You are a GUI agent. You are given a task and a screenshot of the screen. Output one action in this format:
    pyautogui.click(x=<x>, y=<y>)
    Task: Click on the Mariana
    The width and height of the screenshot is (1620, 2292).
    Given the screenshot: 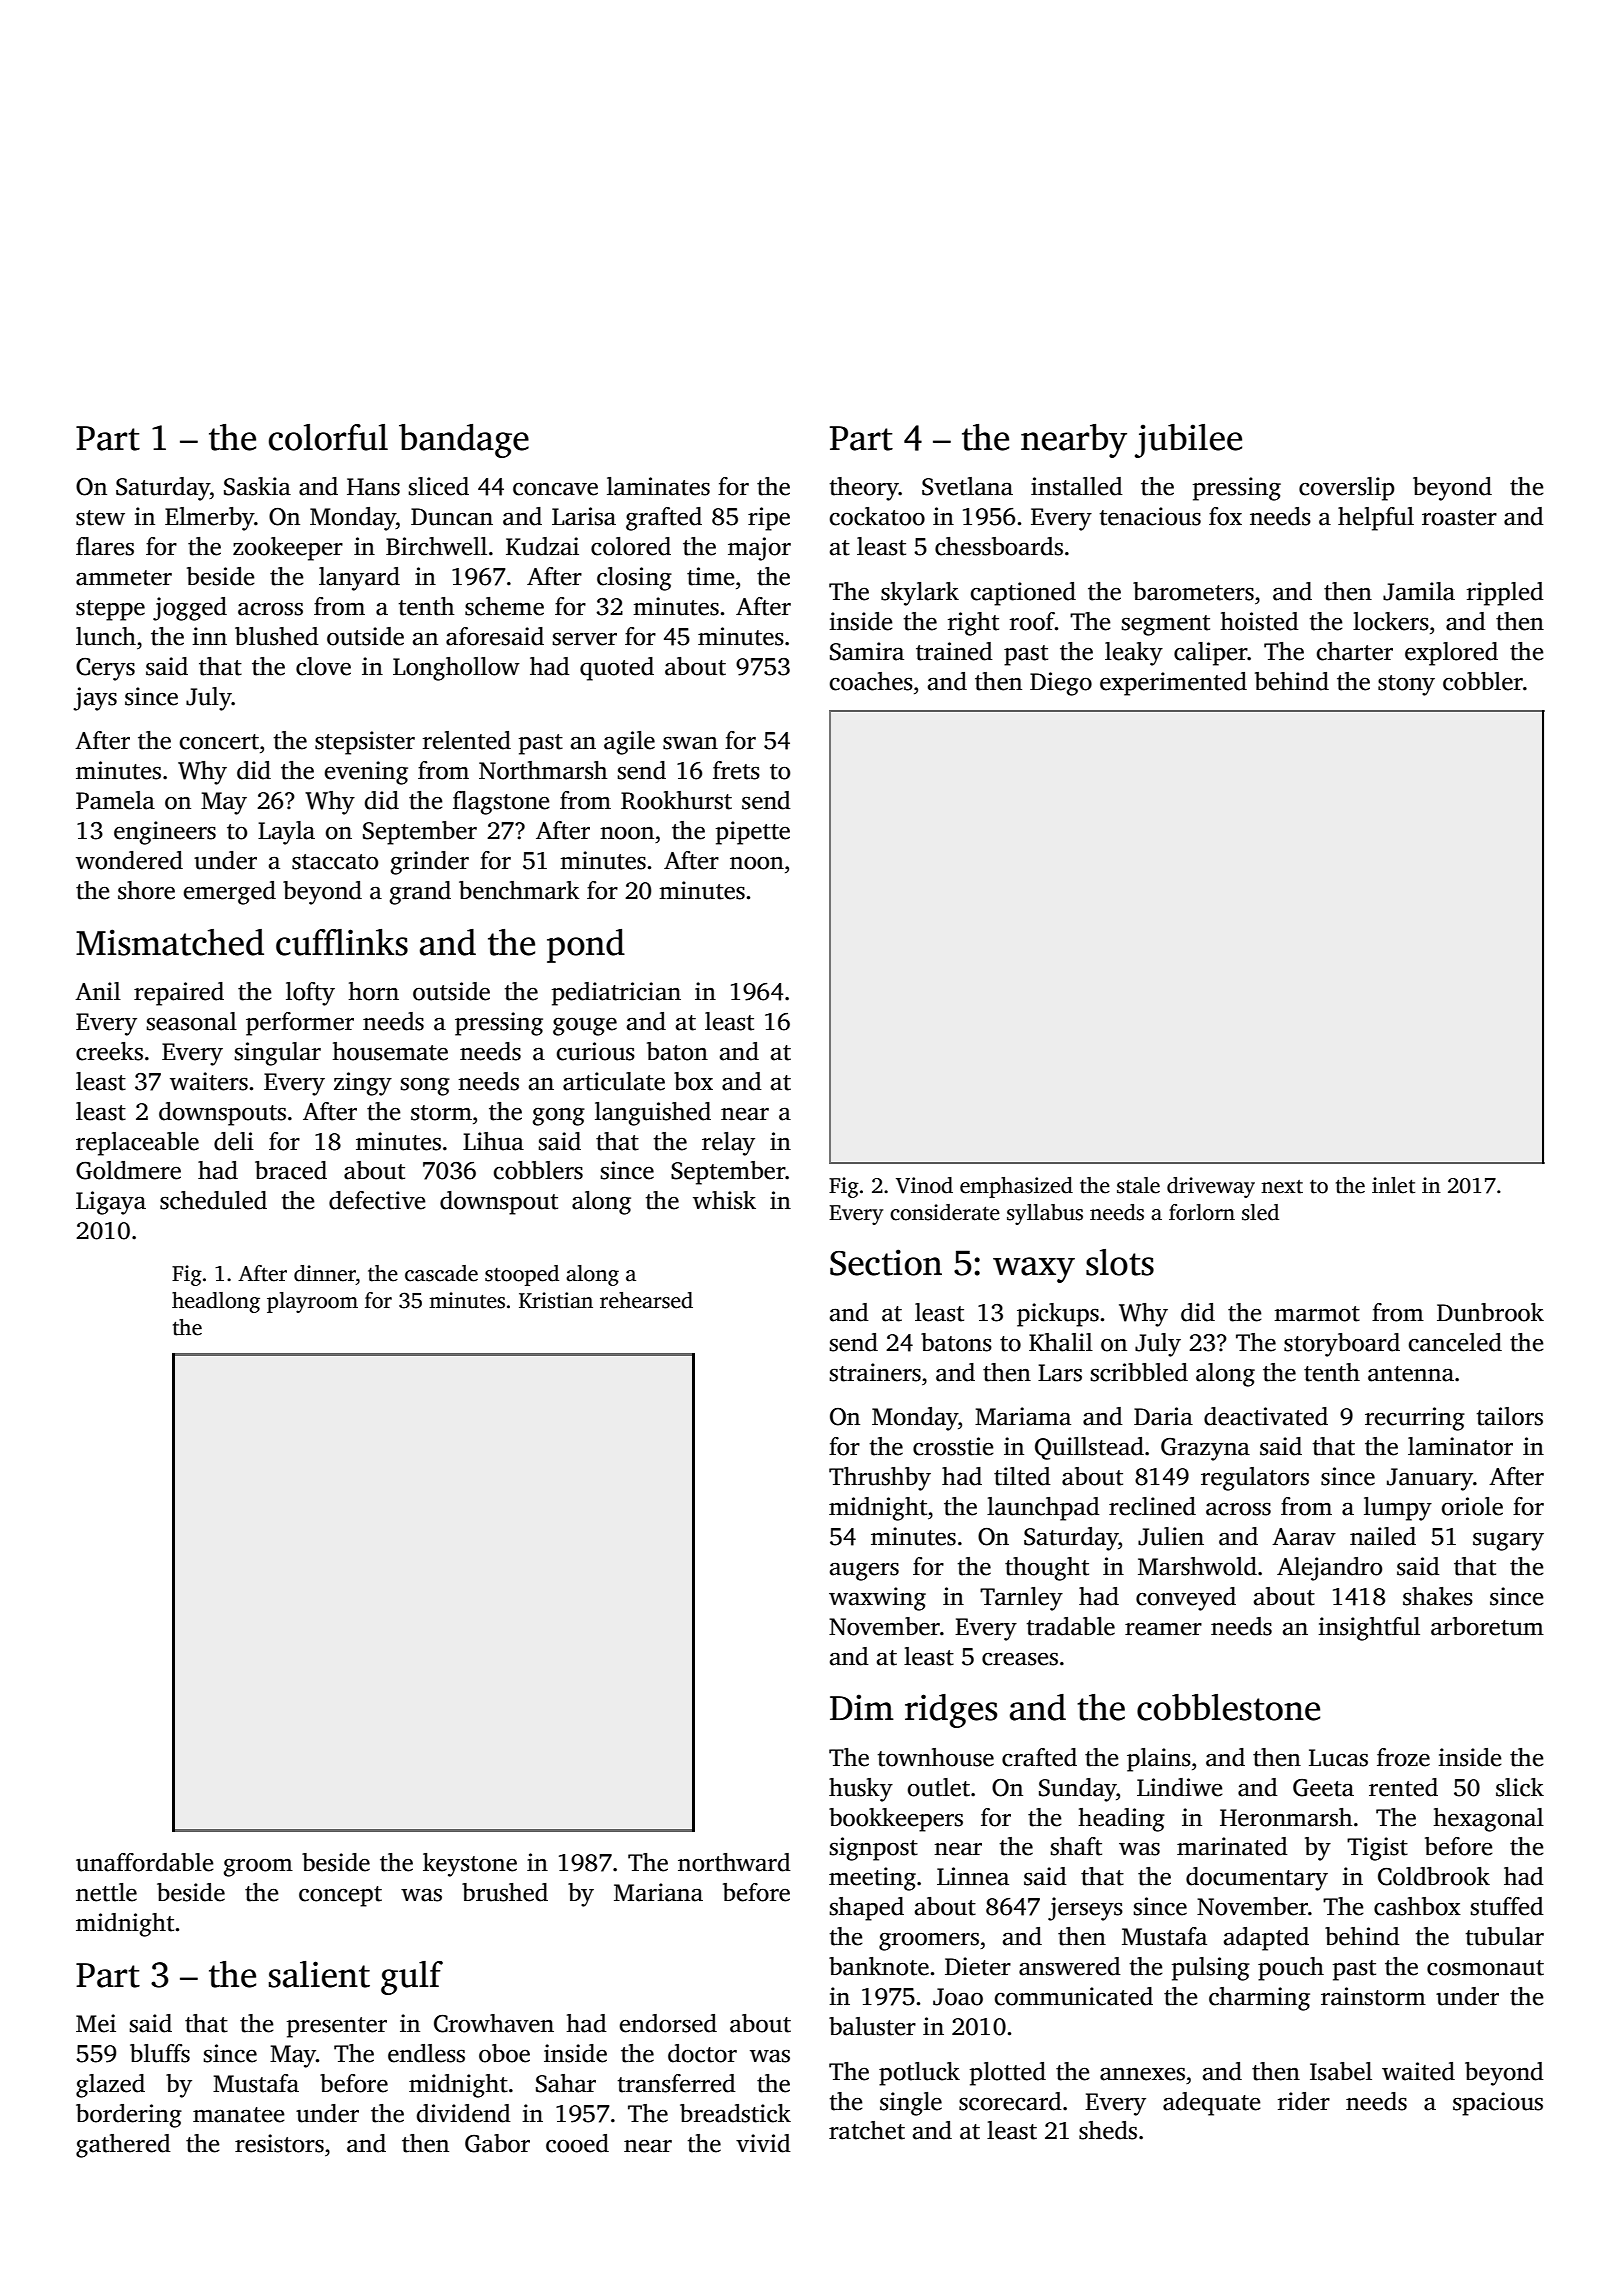 What is the action you would take?
    pyautogui.click(x=658, y=1892)
